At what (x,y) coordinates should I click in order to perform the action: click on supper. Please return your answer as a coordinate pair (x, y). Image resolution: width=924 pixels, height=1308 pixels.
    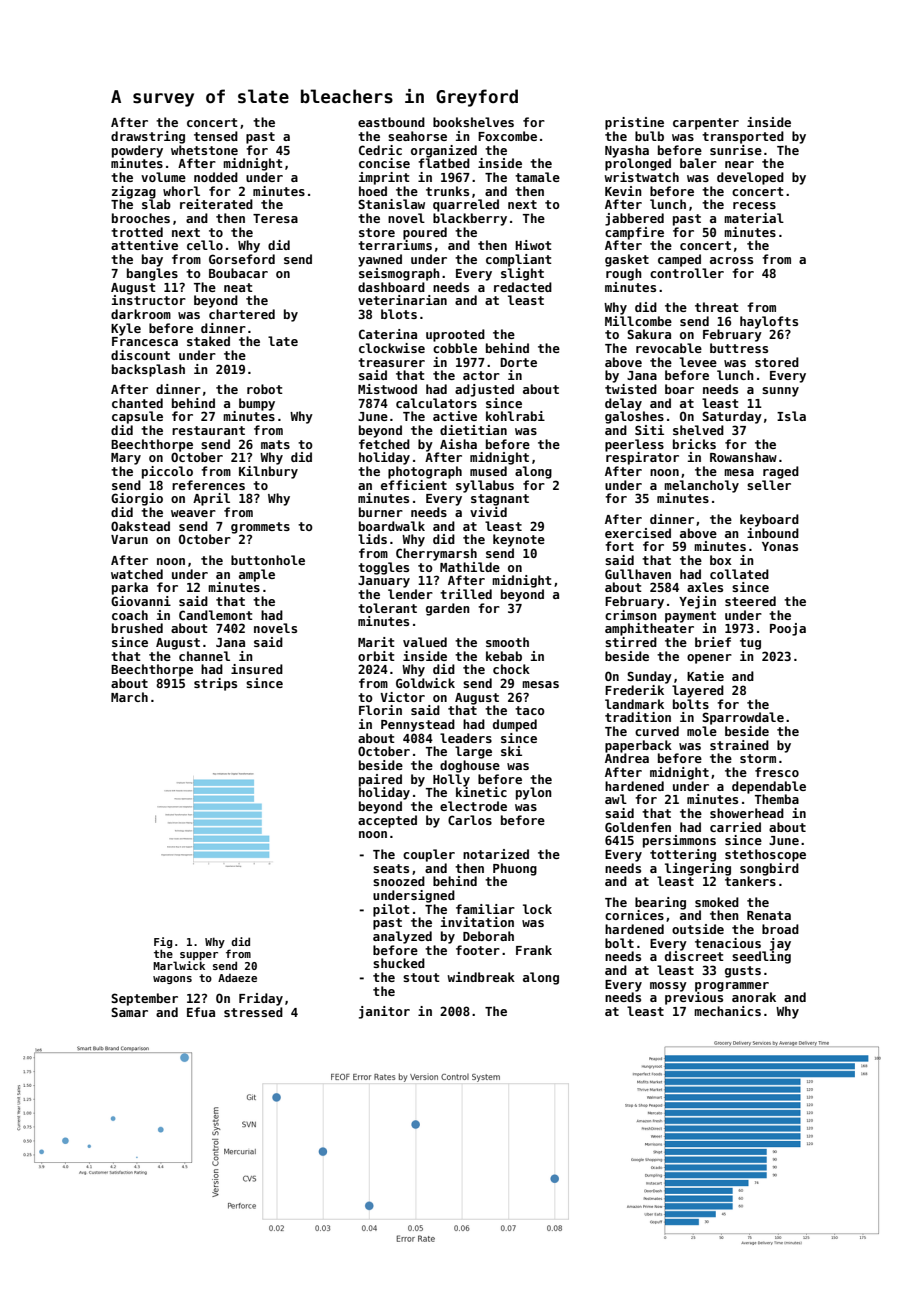
    Looking at the image, I should click on (199, 956).
